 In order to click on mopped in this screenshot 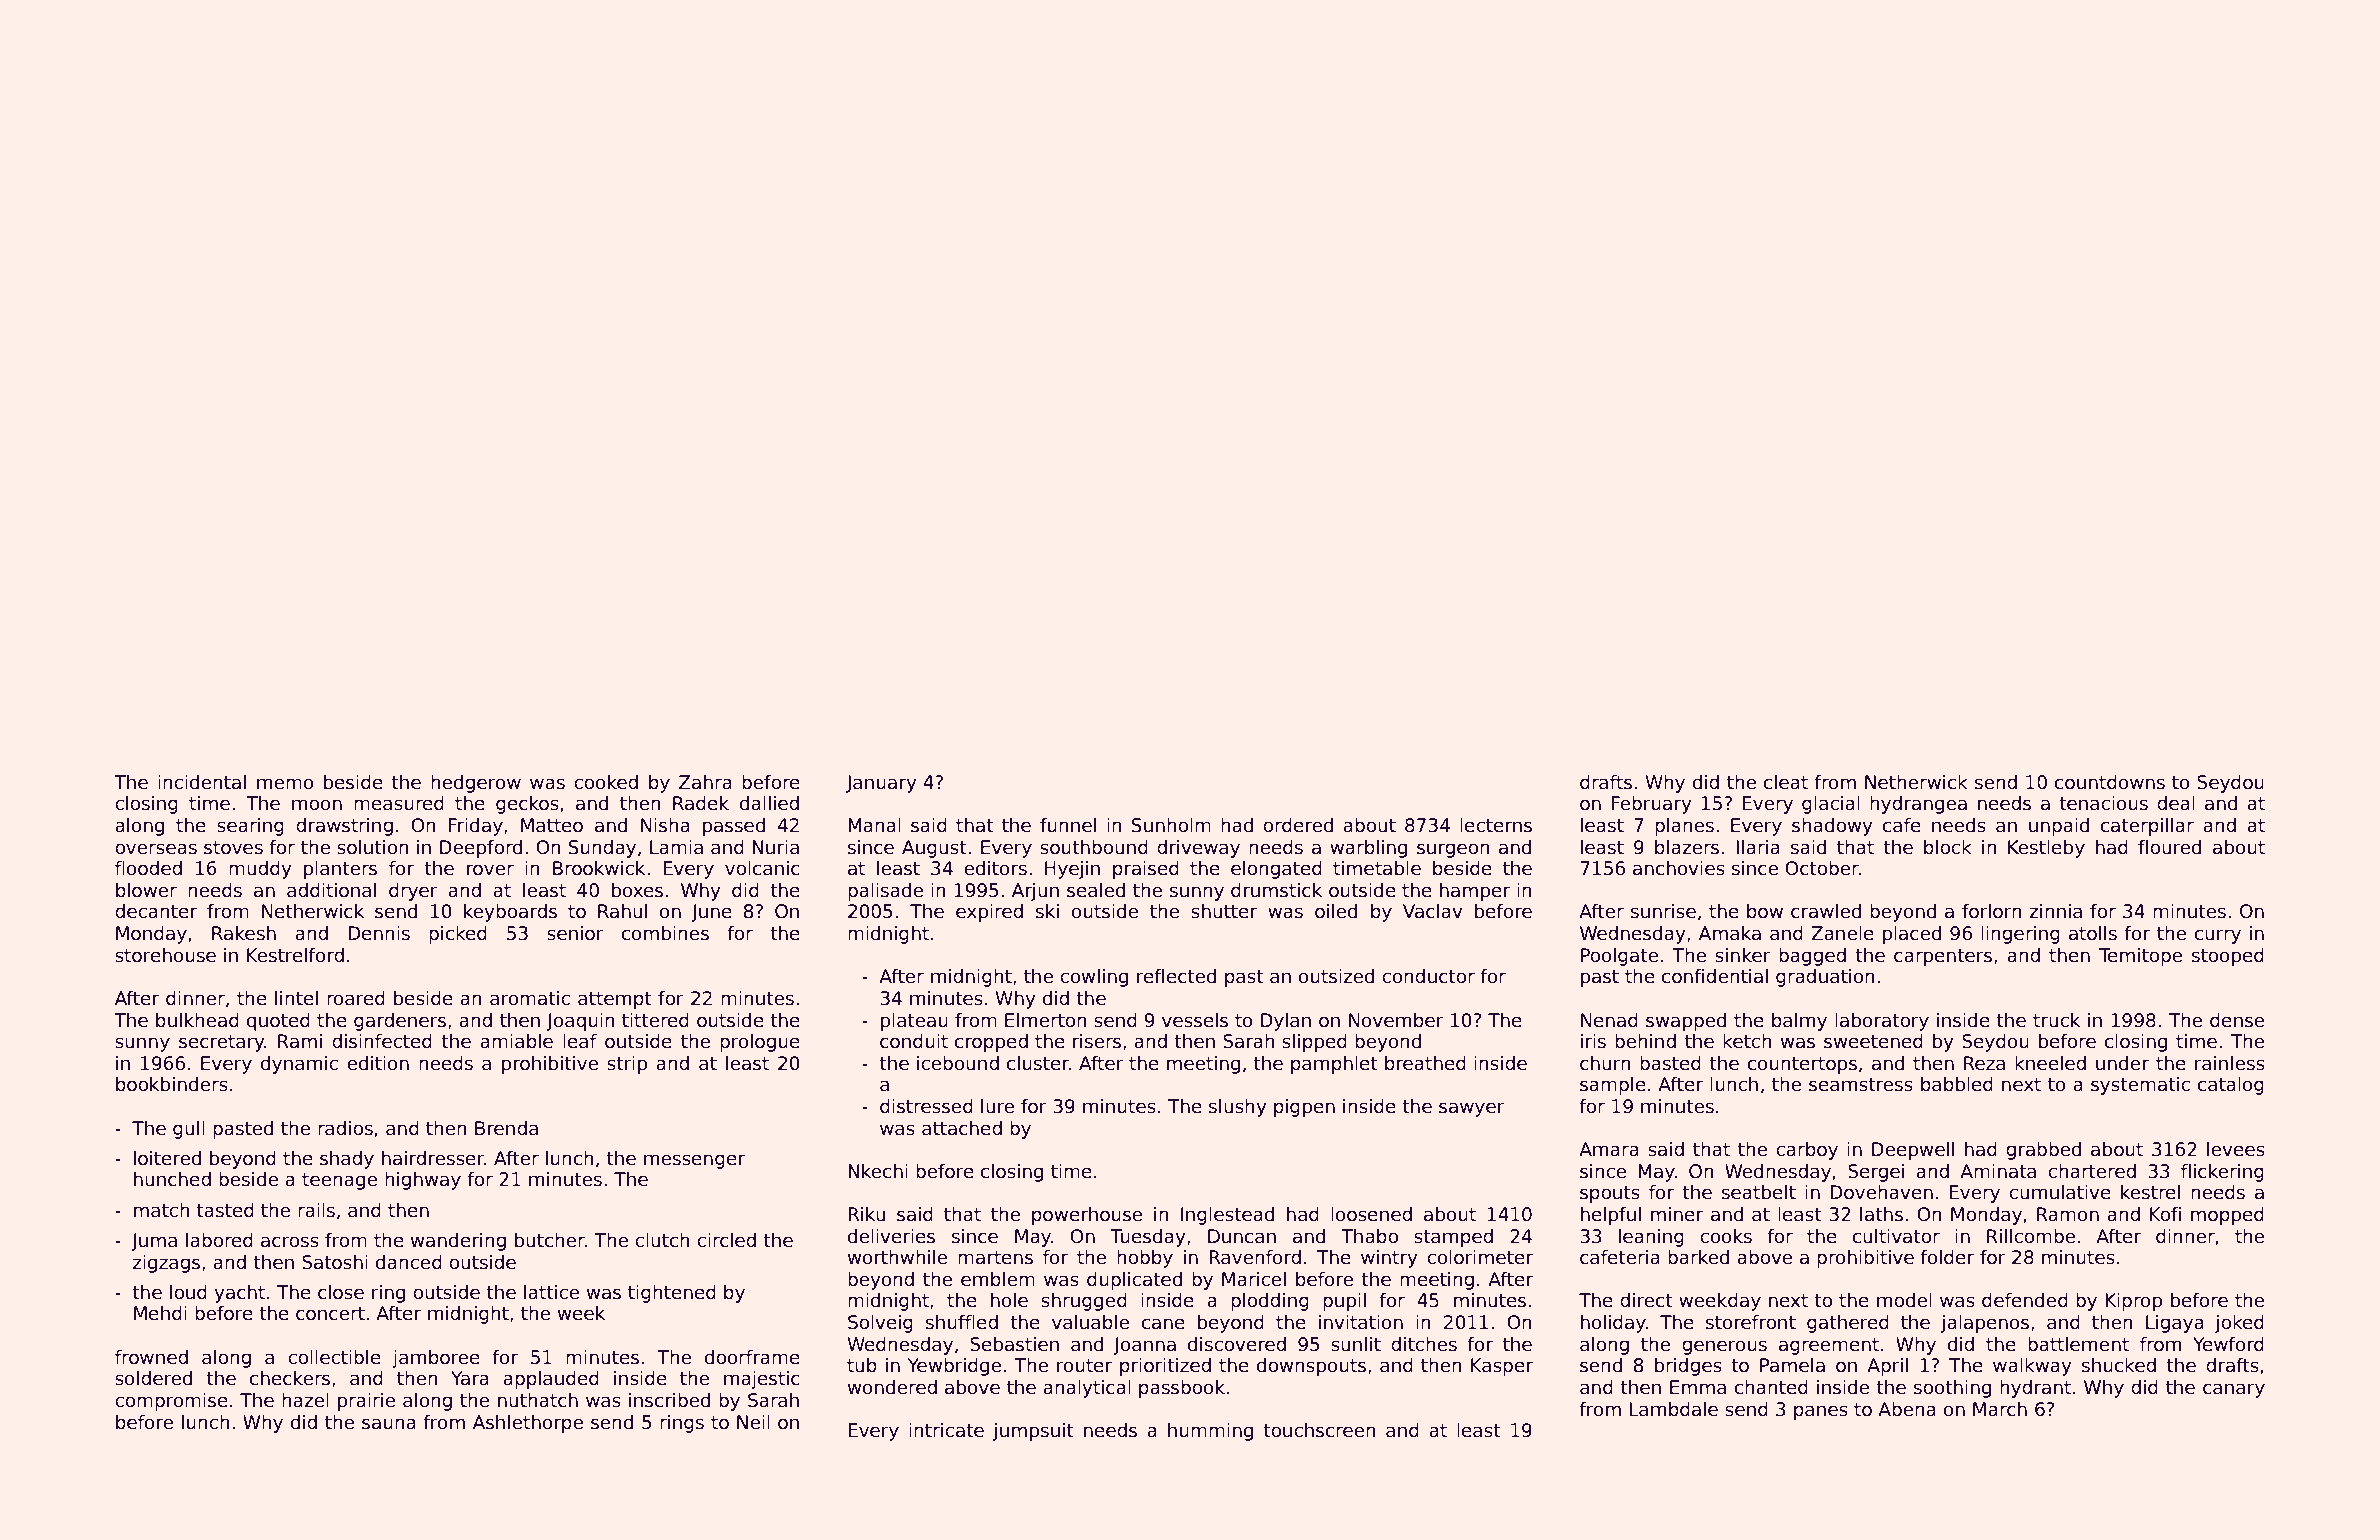, I will do `click(2227, 1216)`.
